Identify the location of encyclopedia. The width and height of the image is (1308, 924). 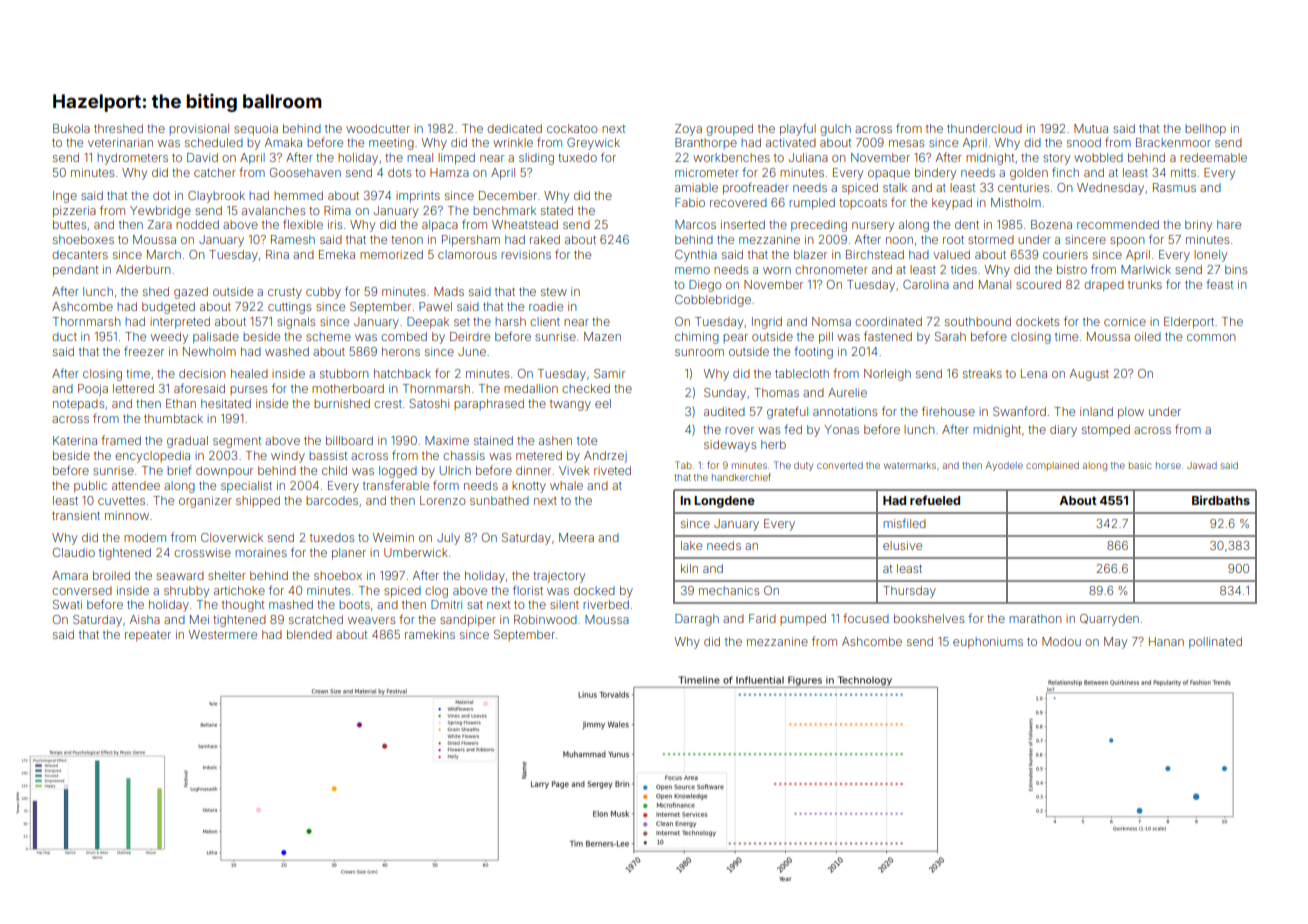
(152, 457).
